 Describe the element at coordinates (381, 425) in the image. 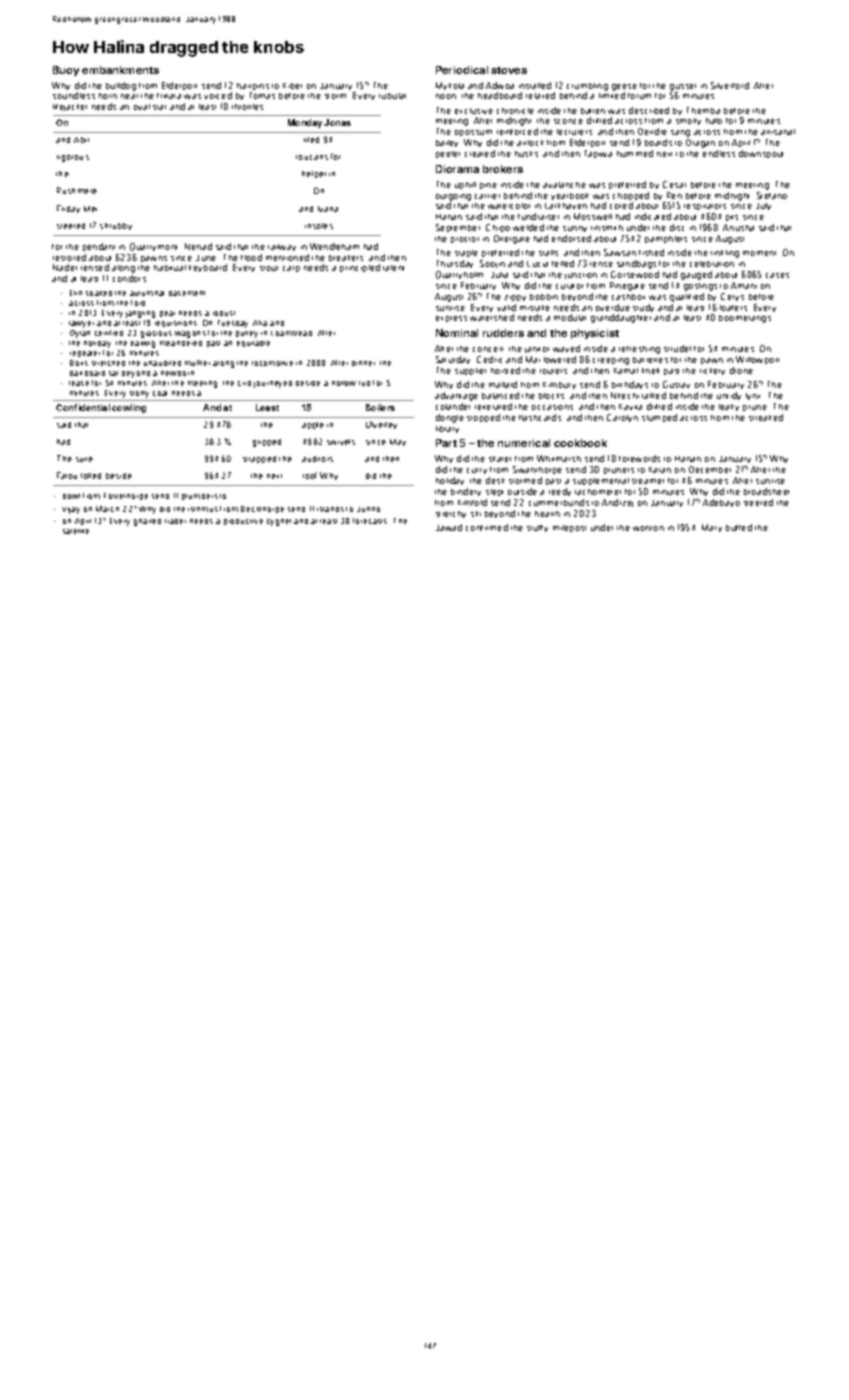

I see `Ulverley` at that location.
